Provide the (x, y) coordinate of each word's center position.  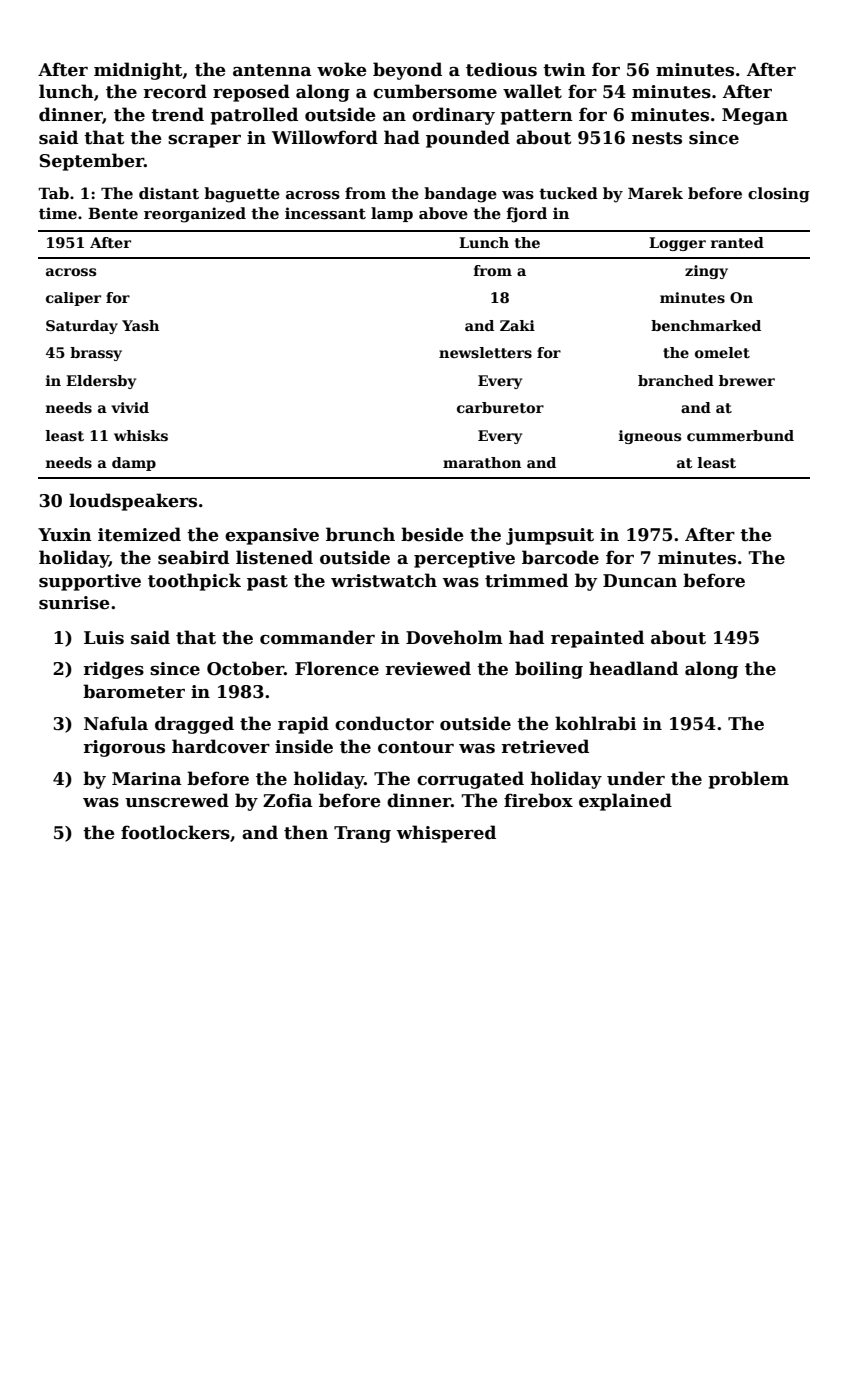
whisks (141, 435)
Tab (53, 193)
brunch (360, 534)
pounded (468, 139)
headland (633, 668)
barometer (134, 691)
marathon (482, 462)
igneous (650, 437)
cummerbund (740, 435)
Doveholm (454, 637)
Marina (147, 779)
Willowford (325, 137)
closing (779, 195)
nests (657, 138)
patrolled (254, 116)
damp (134, 464)
